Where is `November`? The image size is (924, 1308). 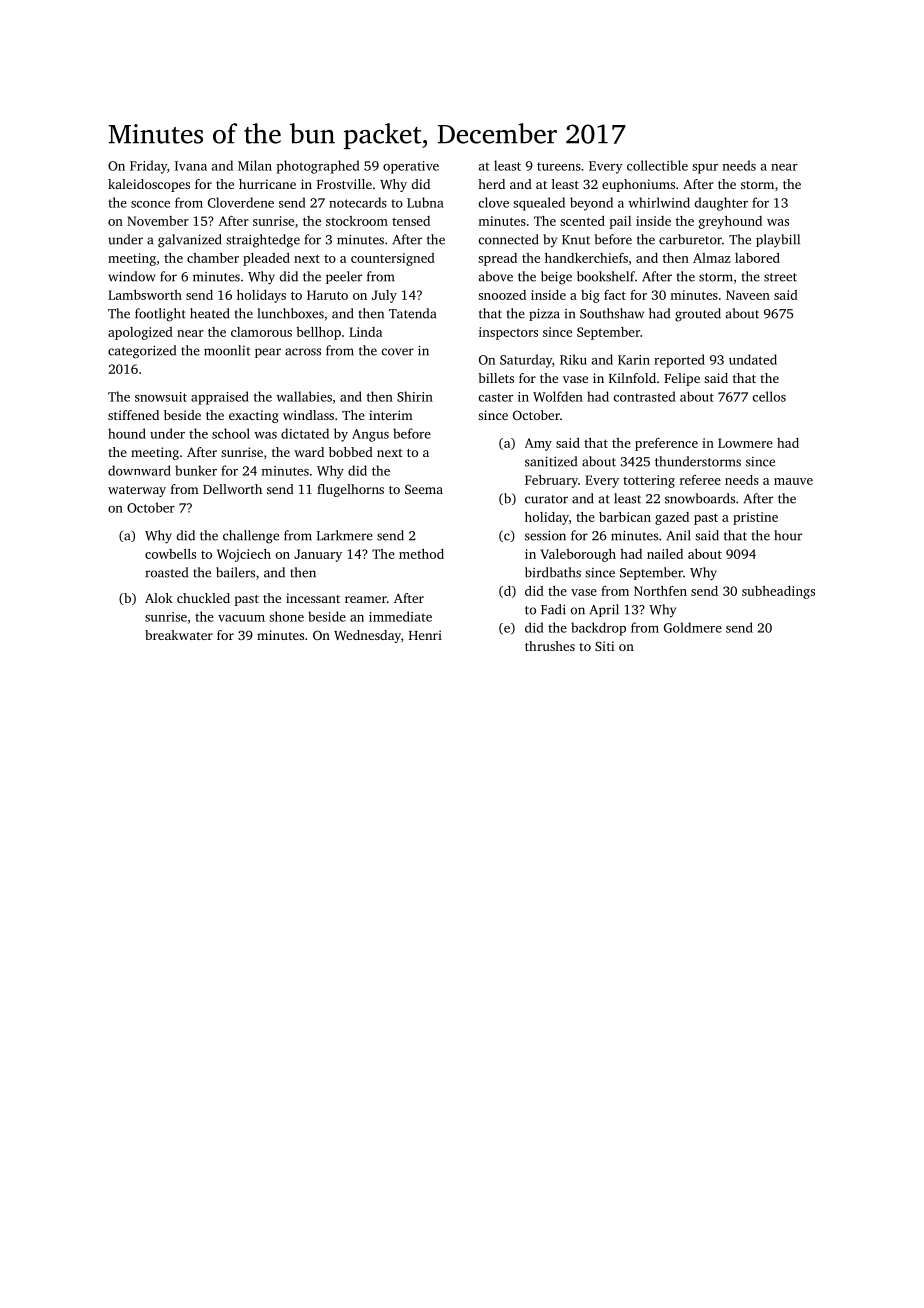
November is located at coordinates (158, 221).
